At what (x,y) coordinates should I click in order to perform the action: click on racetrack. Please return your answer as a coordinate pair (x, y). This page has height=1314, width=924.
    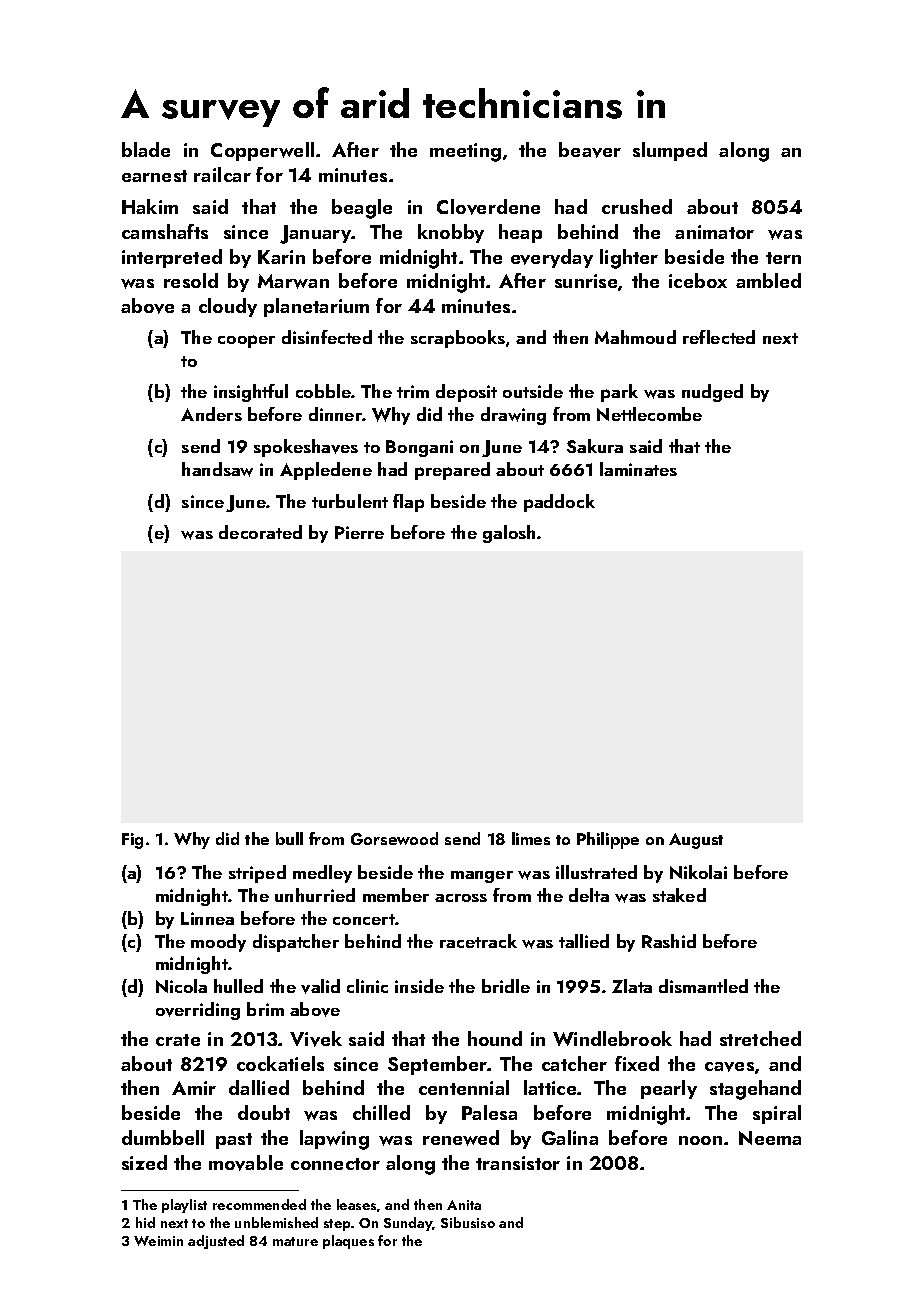
    Looking at the image, I should click on (478, 941).
